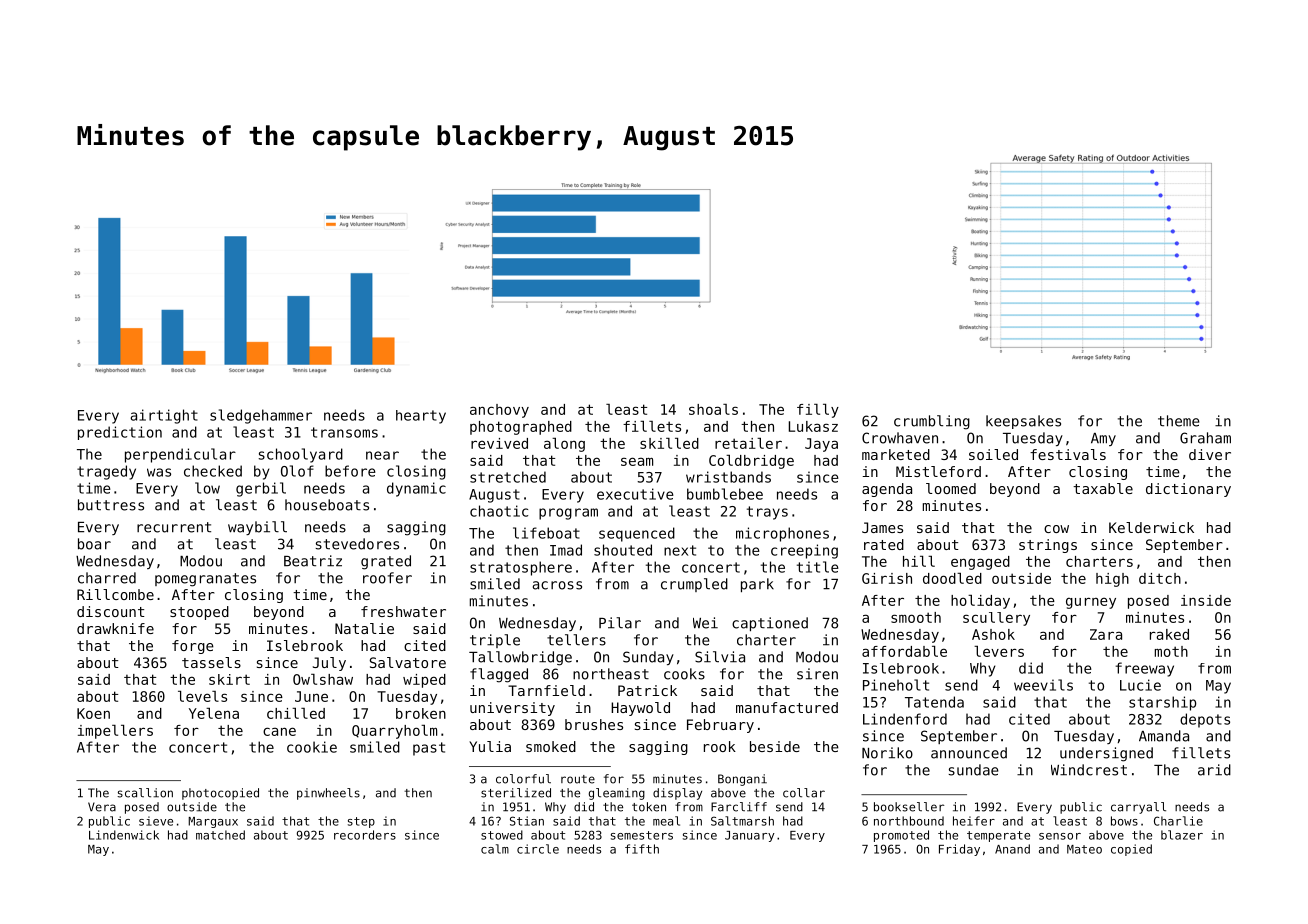 The height and width of the screenshot is (924, 1308). What do you see at coordinates (900, 438) in the screenshot?
I see `Crowhaven` at bounding box center [900, 438].
